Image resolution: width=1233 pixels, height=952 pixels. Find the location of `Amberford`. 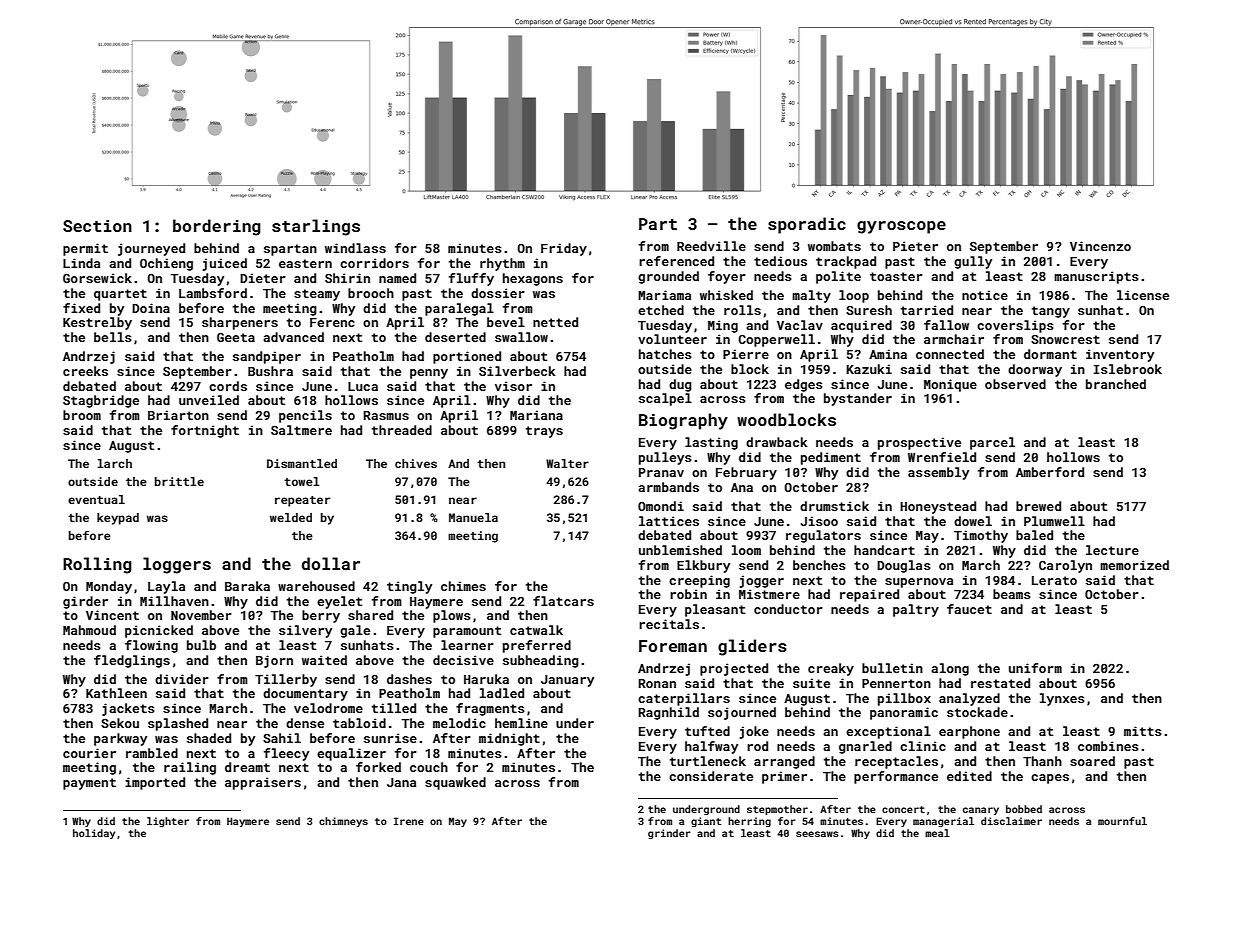

Amberford is located at coordinates (1050, 472).
